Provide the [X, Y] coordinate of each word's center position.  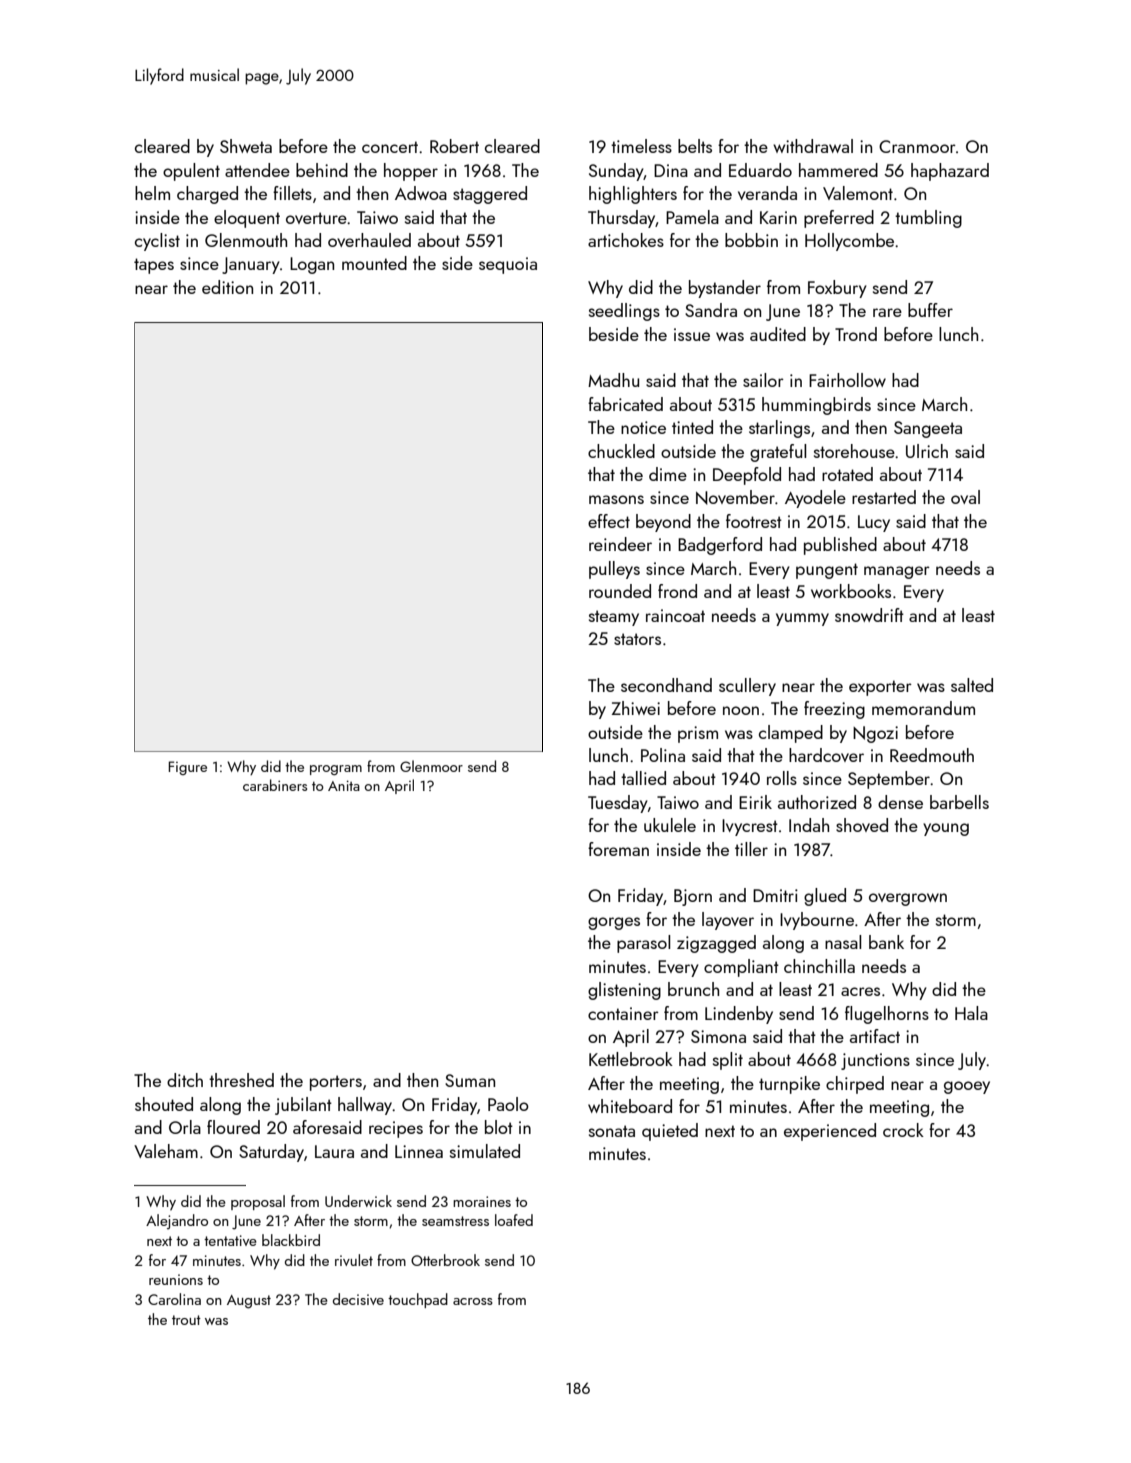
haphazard [950, 172]
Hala [971, 1013]
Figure [188, 768]
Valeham [166, 1151]
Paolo [508, 1104]
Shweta [246, 146]
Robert [454, 146]
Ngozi [875, 734]
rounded [620, 591]
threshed [241, 1080]
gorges [614, 923]
